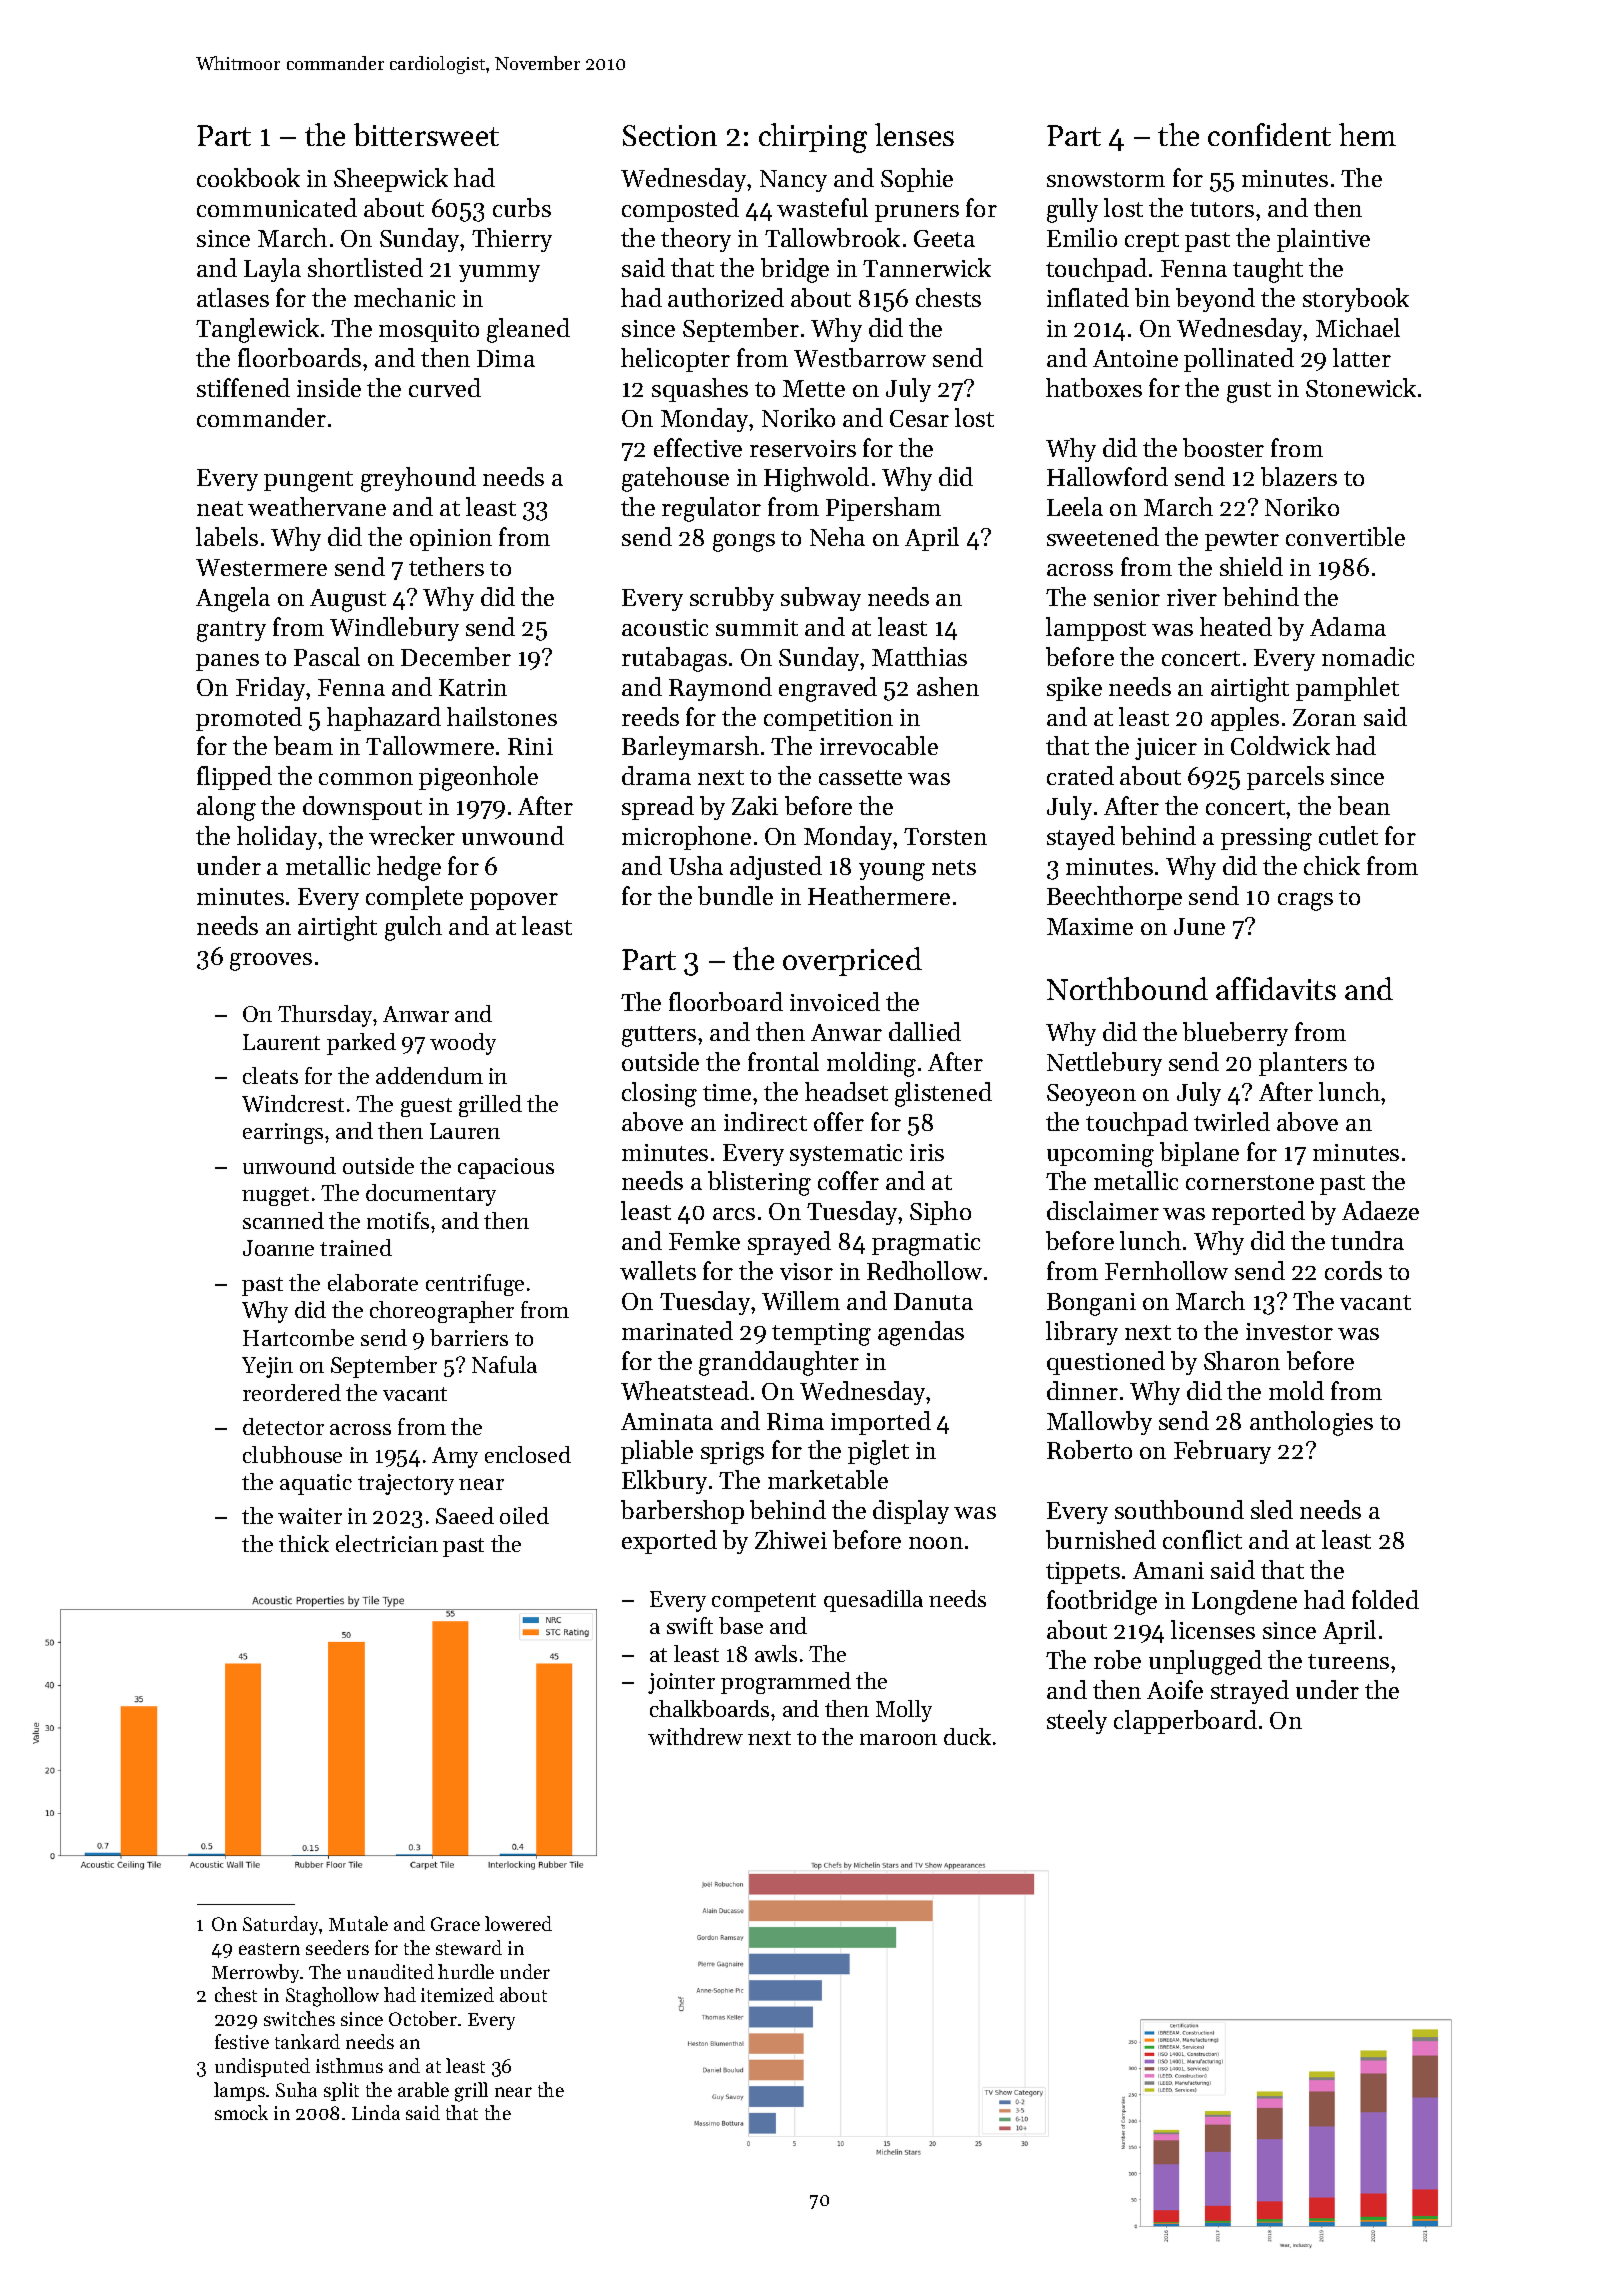 The width and height of the screenshot is (1620, 2292). What do you see at coordinates (1303, 1064) in the screenshot?
I see `planters` at bounding box center [1303, 1064].
